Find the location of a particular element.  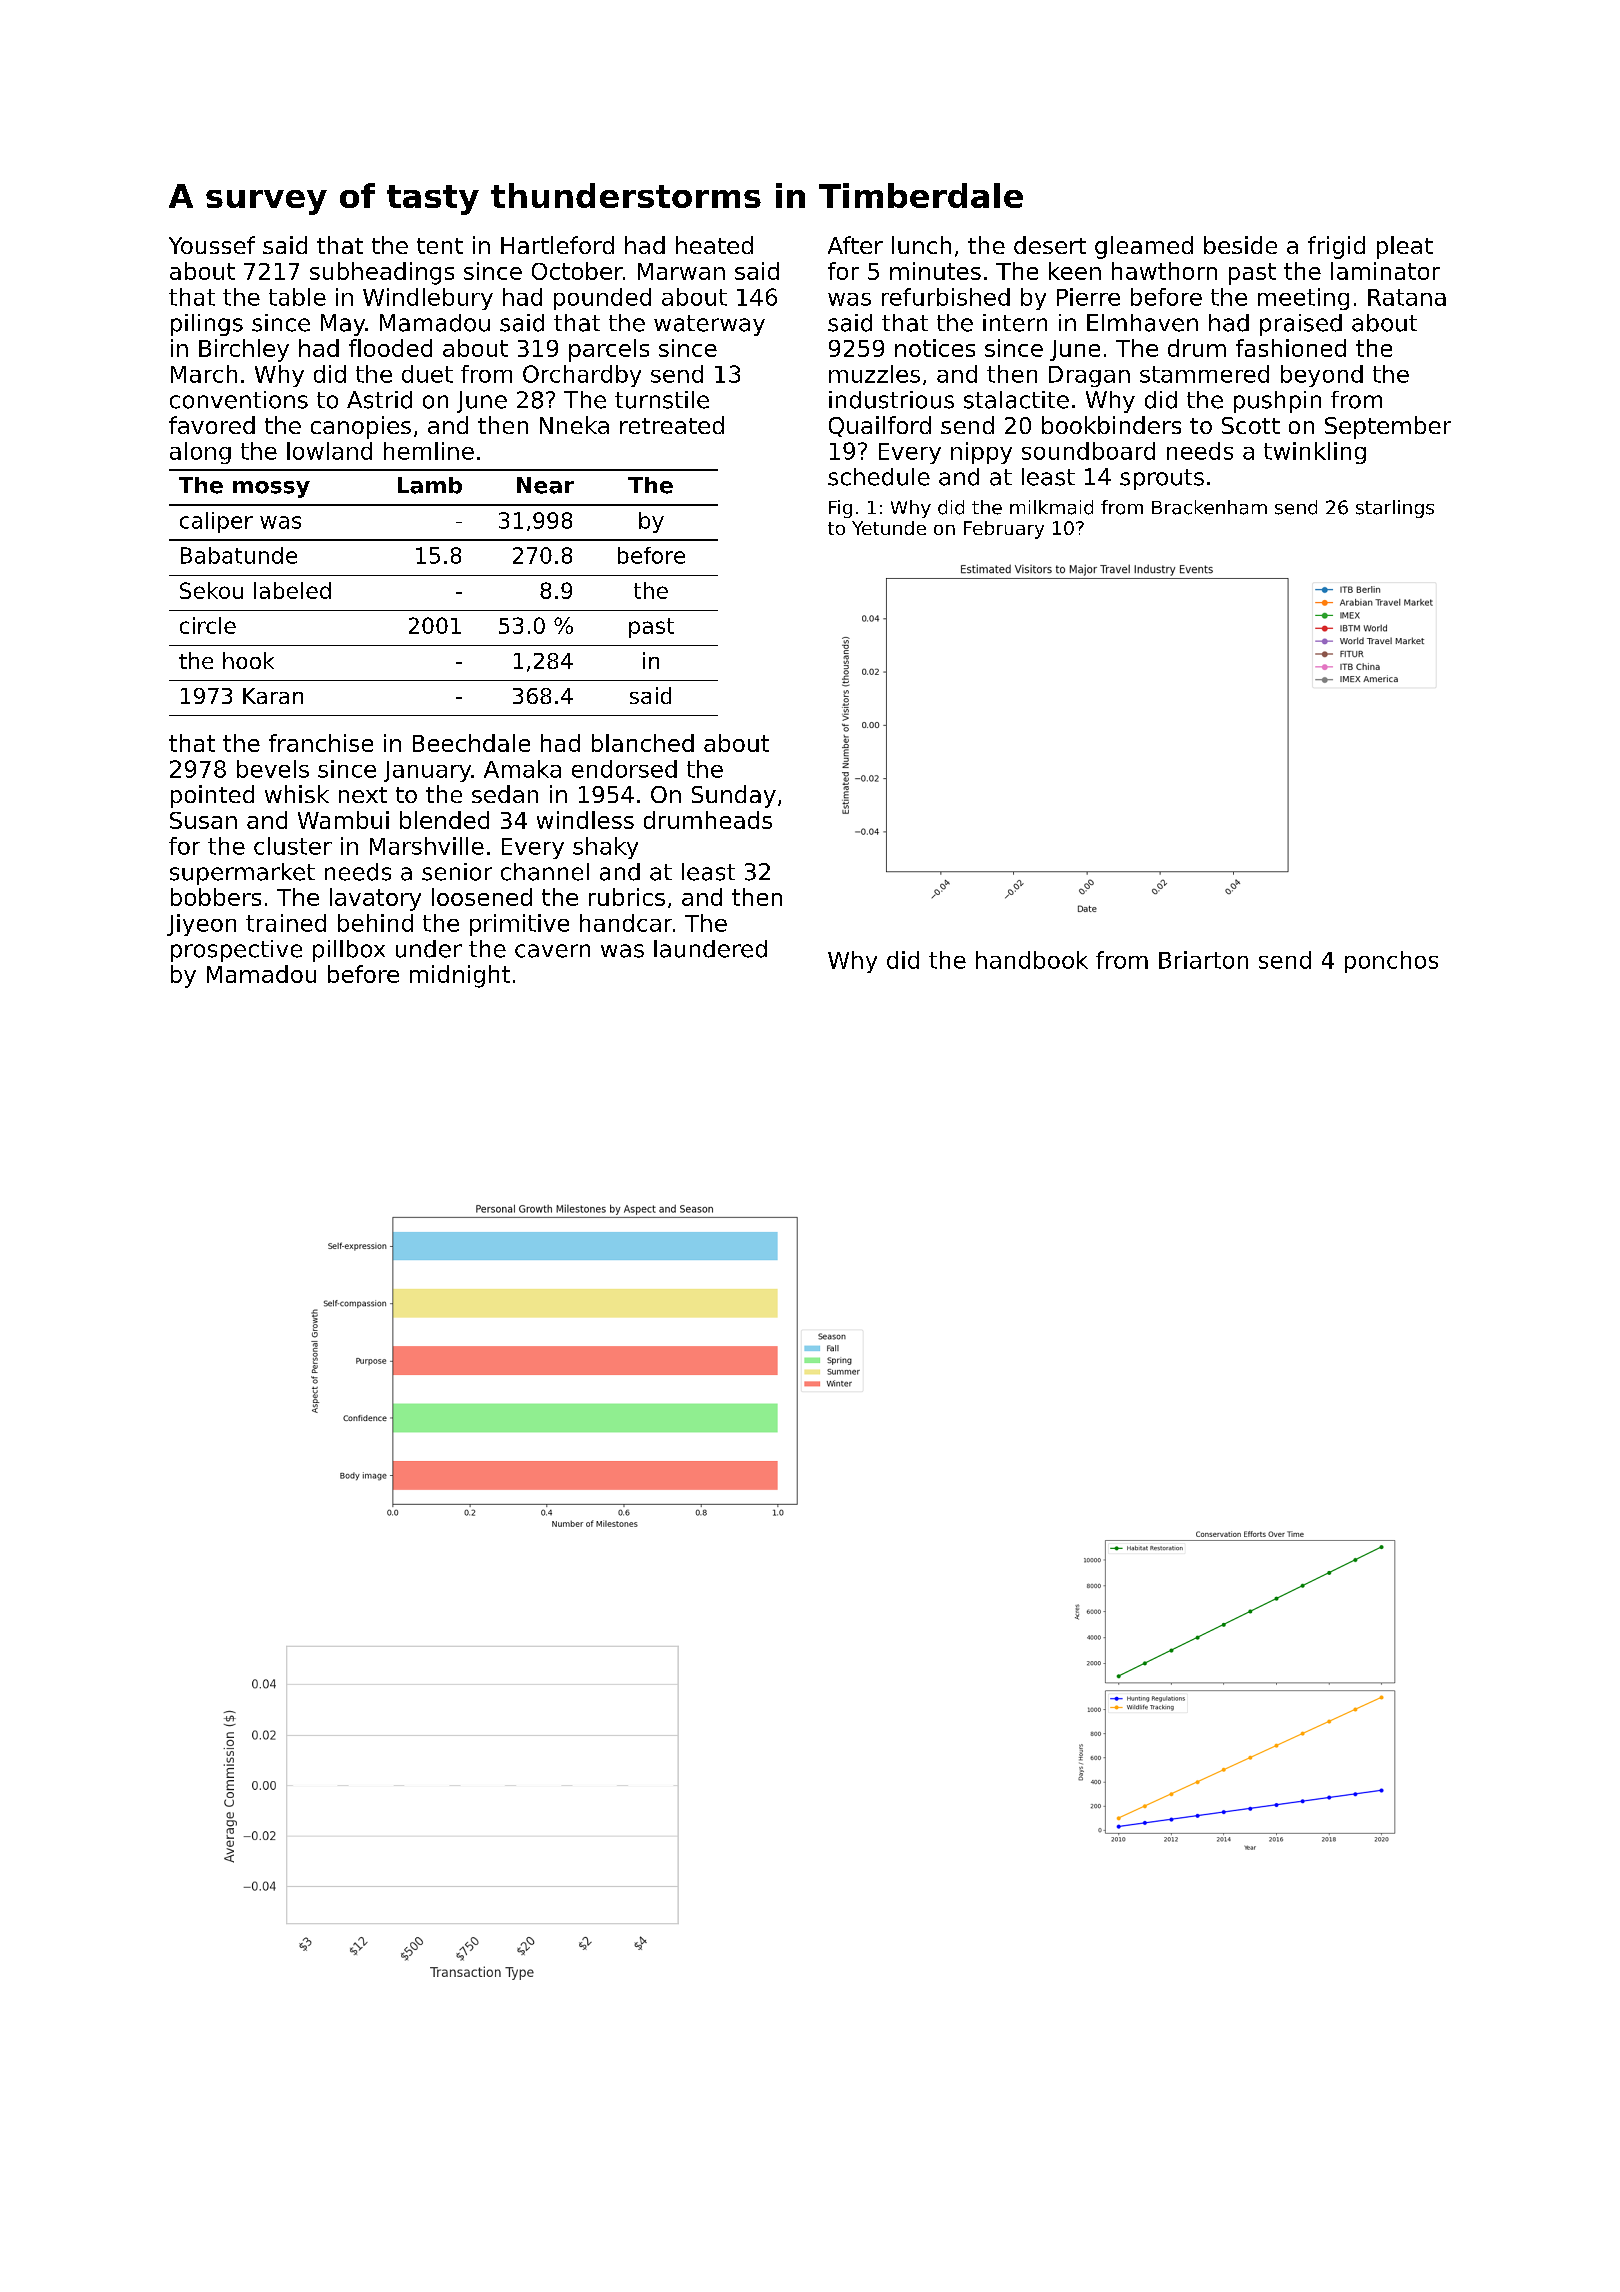

pointed is located at coordinates (212, 796).
